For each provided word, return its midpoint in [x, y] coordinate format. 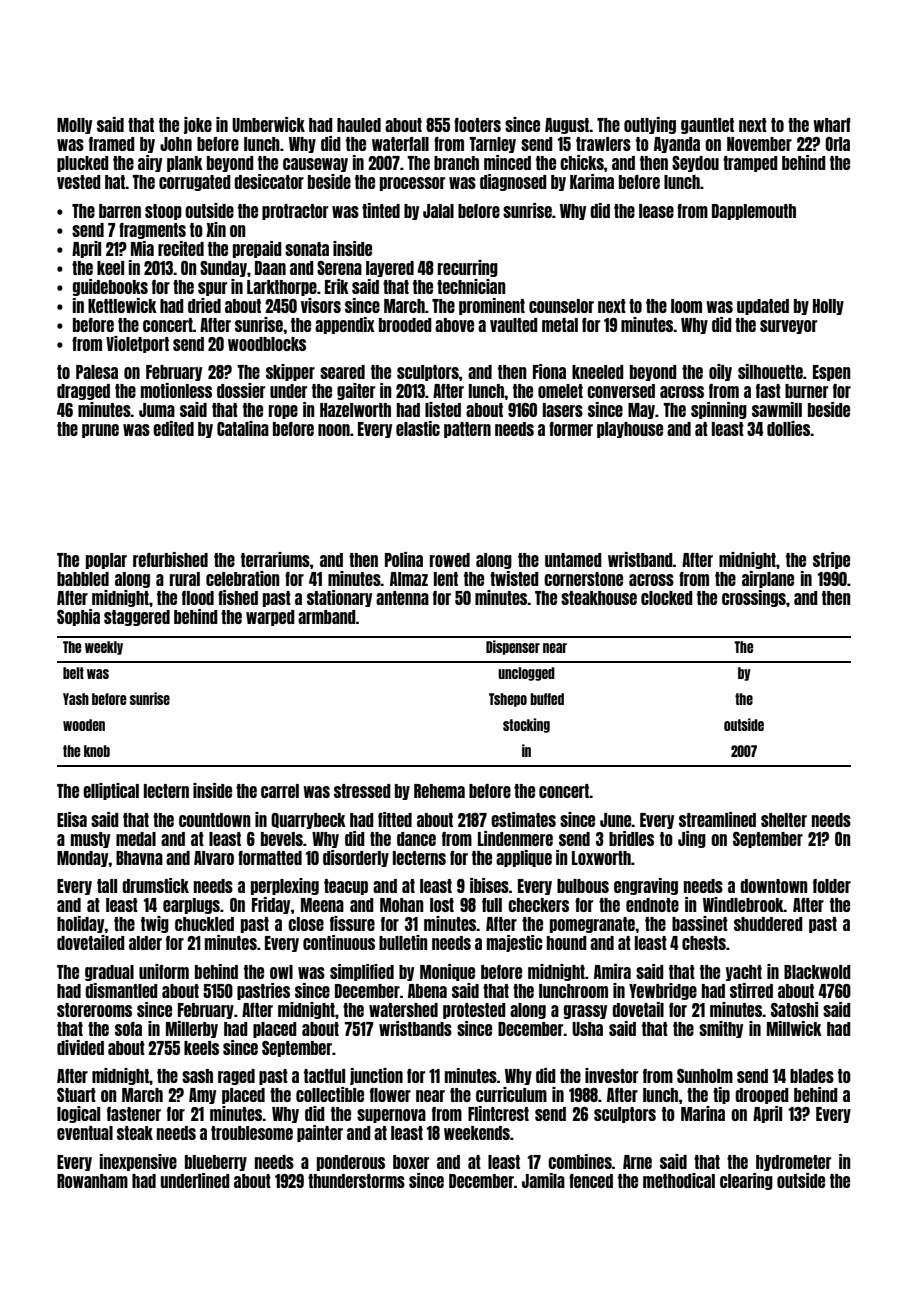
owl [281, 972]
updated [763, 307]
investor [611, 1075]
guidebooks [110, 287]
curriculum [511, 1094]
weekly [104, 648]
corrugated [195, 183]
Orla [837, 144]
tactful [324, 1076]
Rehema [439, 791]
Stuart [76, 1095]
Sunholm [705, 1076]
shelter [784, 820]
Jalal [438, 211]
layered [390, 269]
